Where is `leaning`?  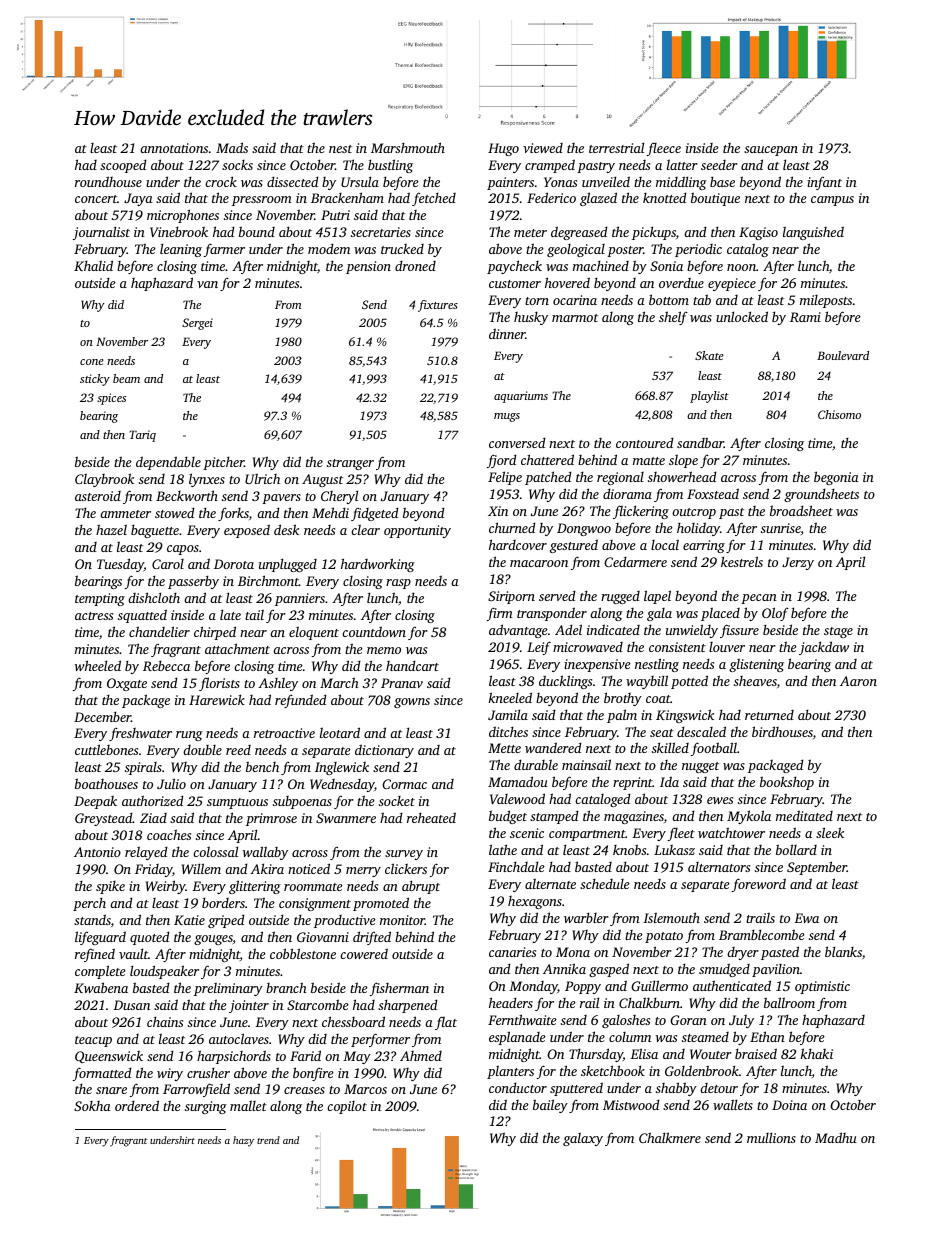 leaning is located at coordinates (181, 250).
